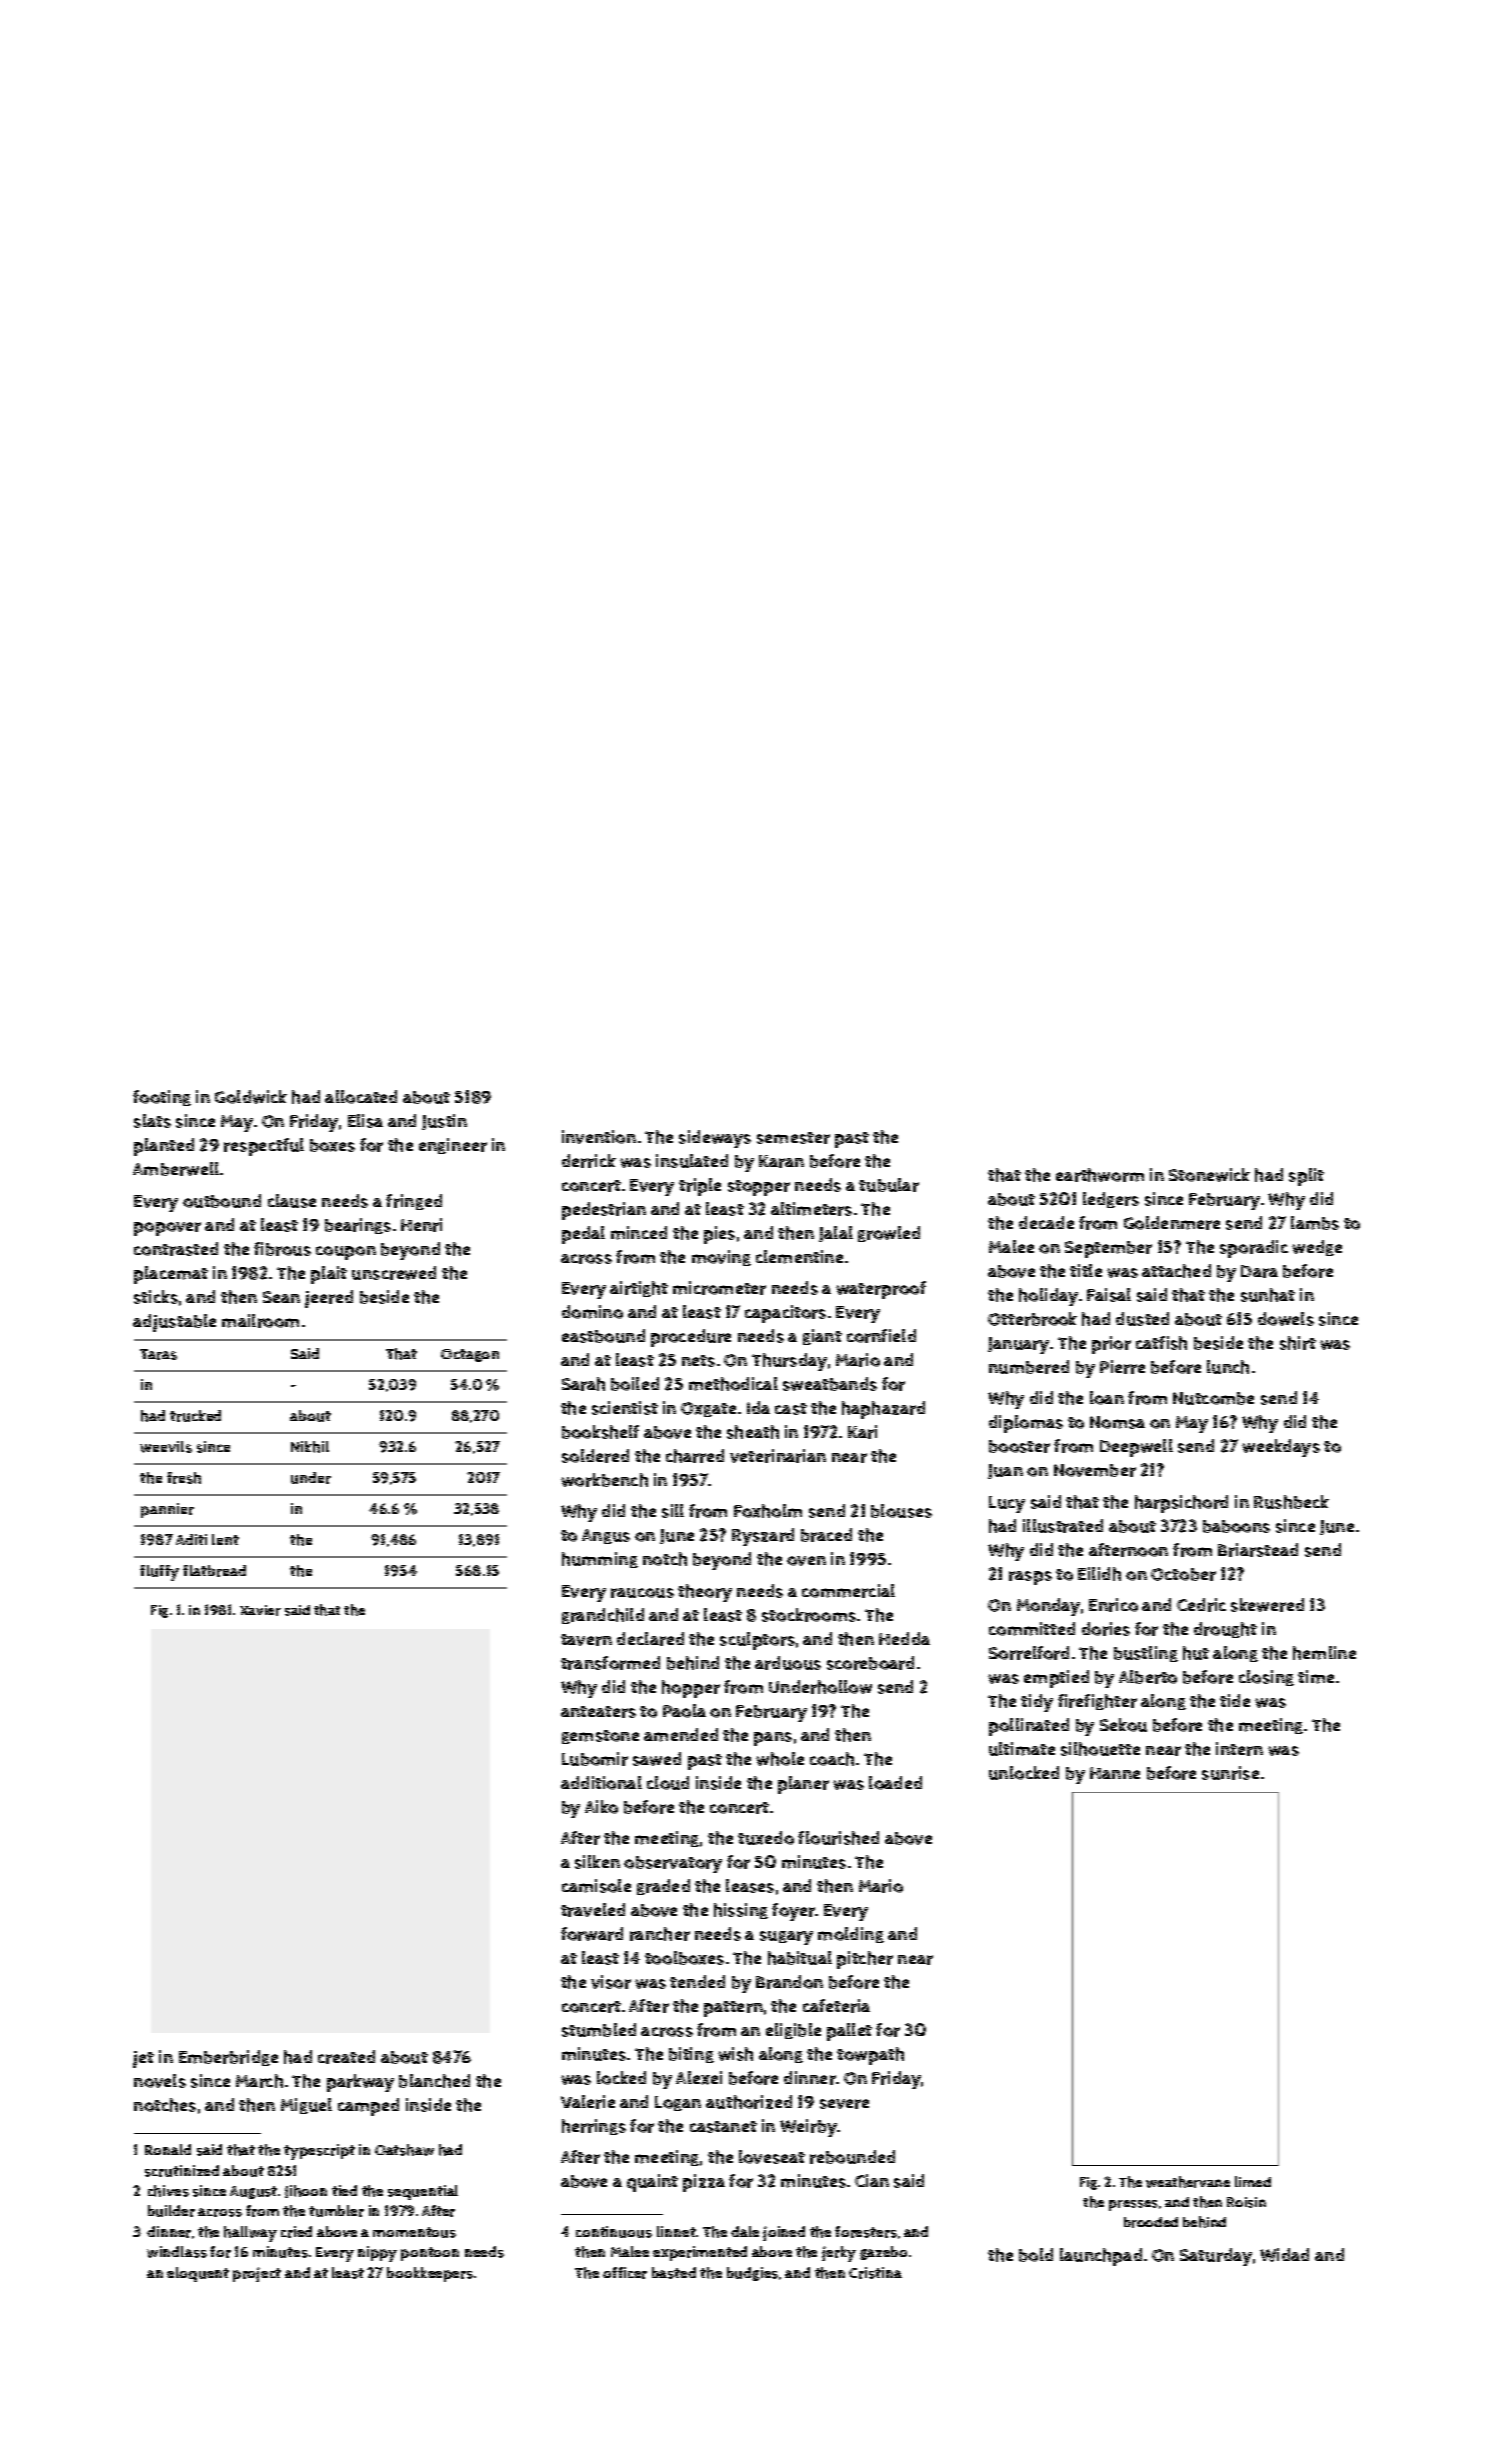  What do you see at coordinates (599, 1137) in the page?
I see `invention` at bounding box center [599, 1137].
